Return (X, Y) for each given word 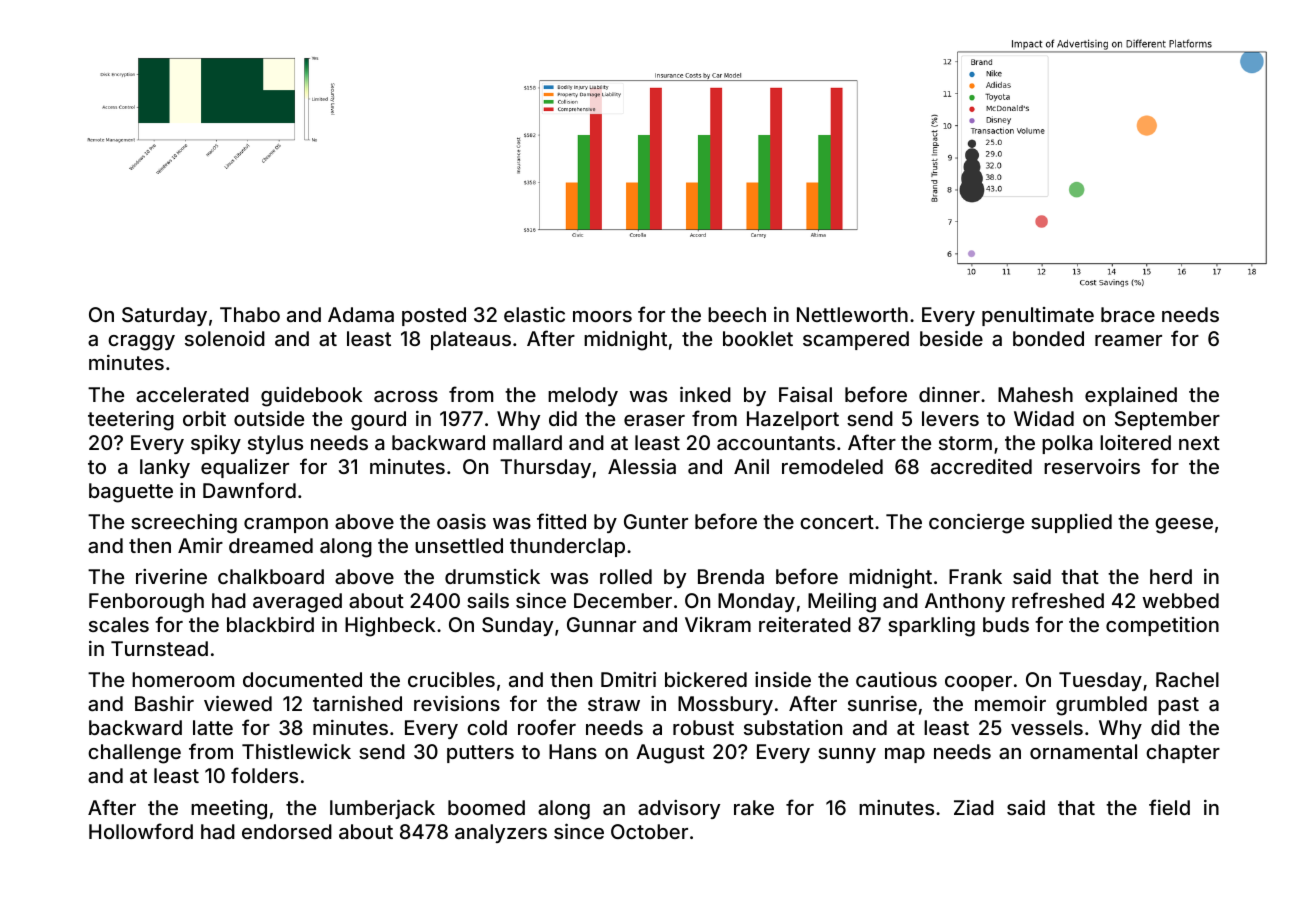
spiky (216, 444)
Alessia (642, 466)
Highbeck (390, 627)
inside (783, 679)
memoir (1010, 703)
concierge (976, 524)
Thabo (250, 314)
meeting (229, 810)
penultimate (1038, 316)
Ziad (974, 807)
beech (737, 314)
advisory (679, 809)
